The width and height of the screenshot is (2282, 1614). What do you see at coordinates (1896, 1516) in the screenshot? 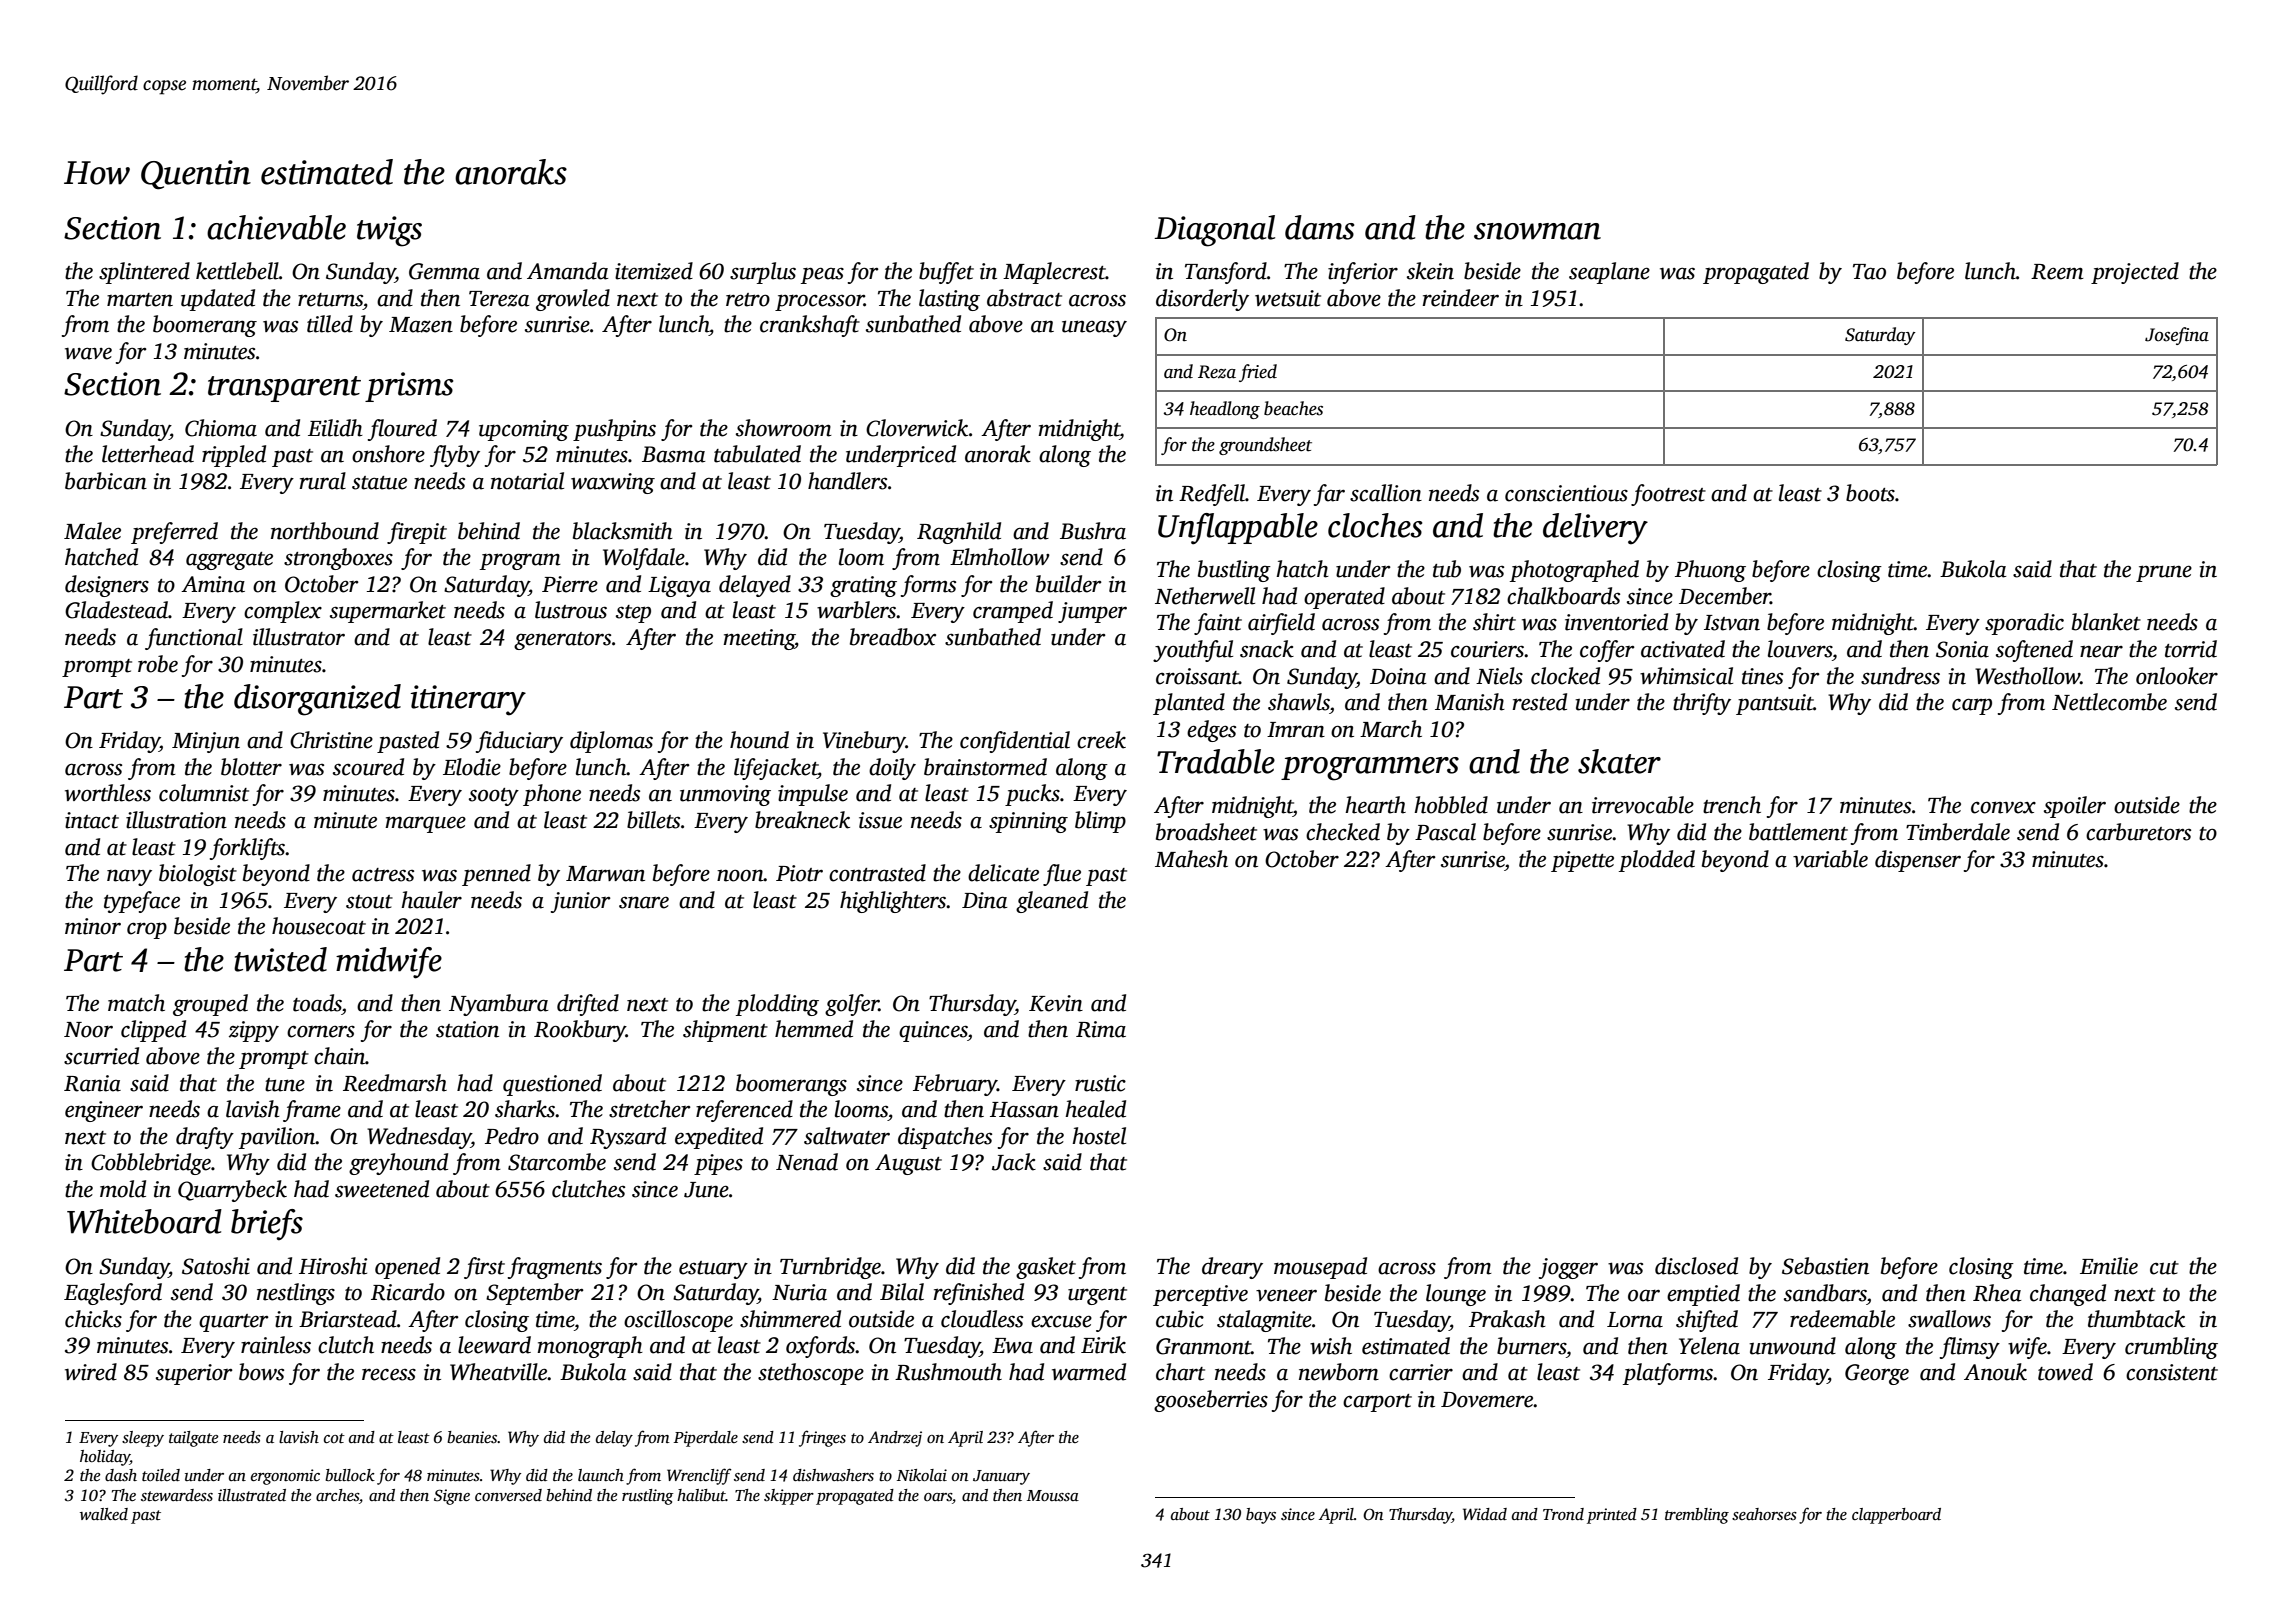
I see `clapperboard` at bounding box center [1896, 1516].
